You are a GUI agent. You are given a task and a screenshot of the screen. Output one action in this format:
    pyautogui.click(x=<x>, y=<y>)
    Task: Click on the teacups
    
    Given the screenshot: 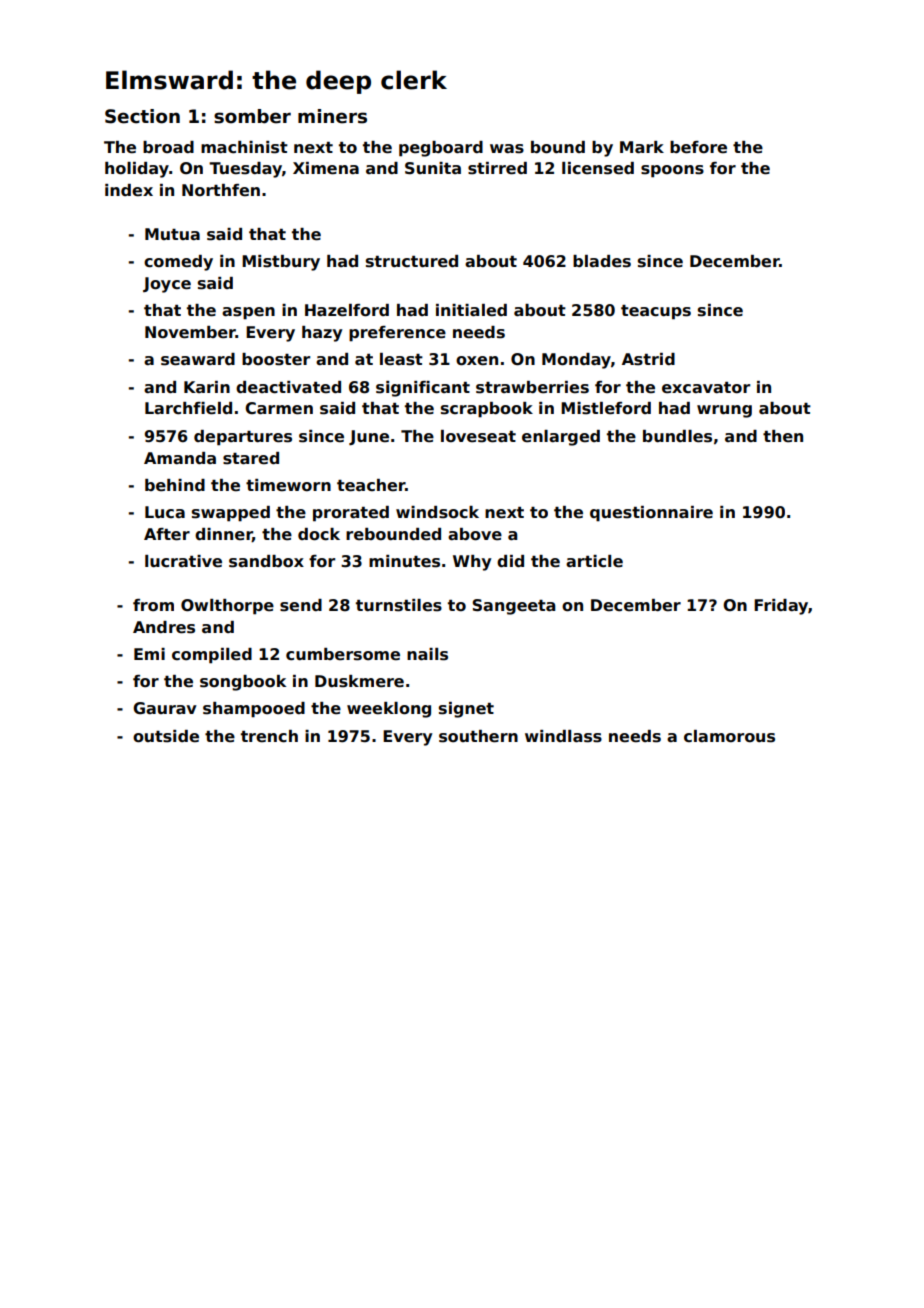 What is the action you would take?
    pyautogui.click(x=656, y=312)
